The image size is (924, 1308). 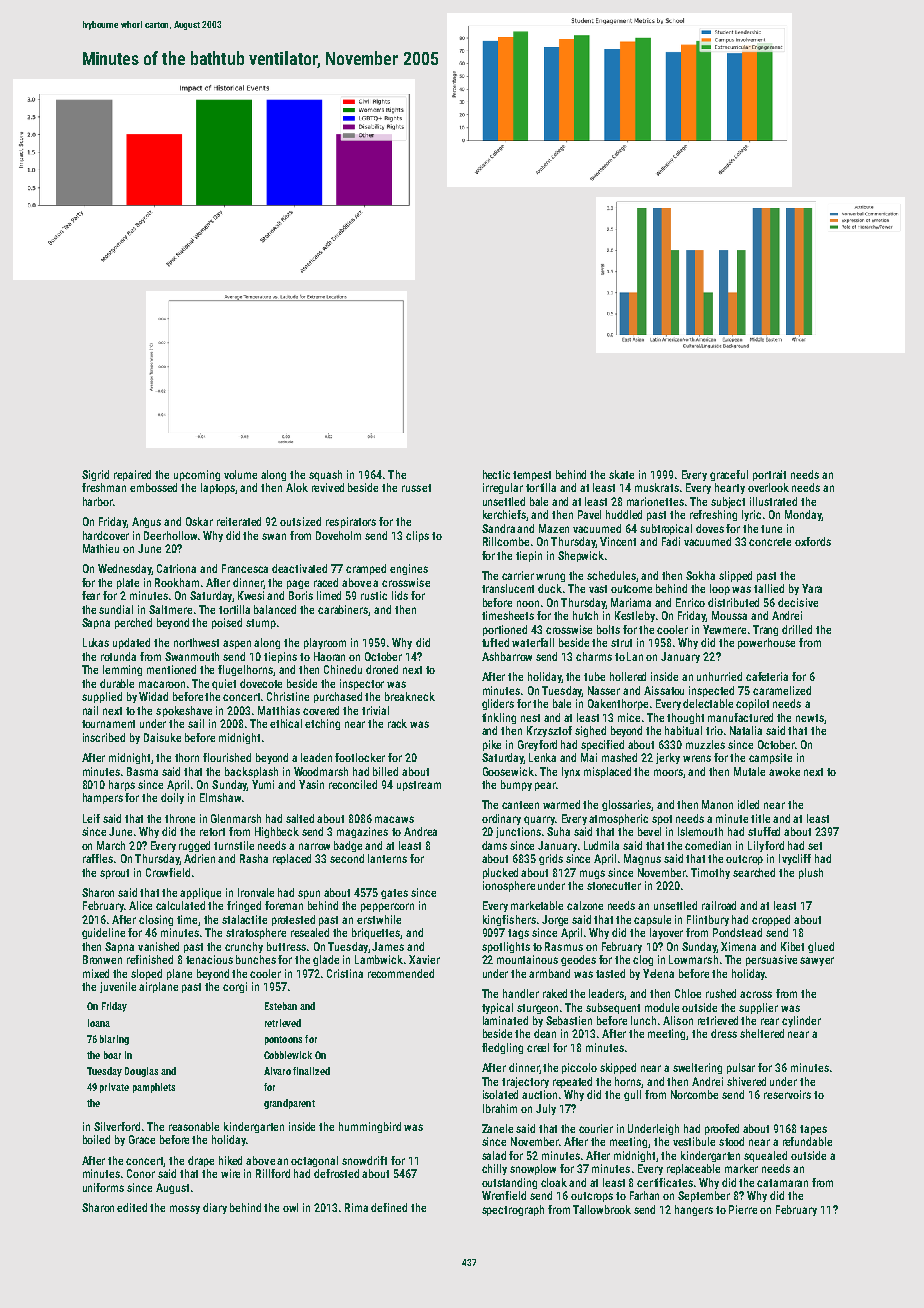 What do you see at coordinates (743, 1209) in the screenshot?
I see `Pierre` at bounding box center [743, 1209].
